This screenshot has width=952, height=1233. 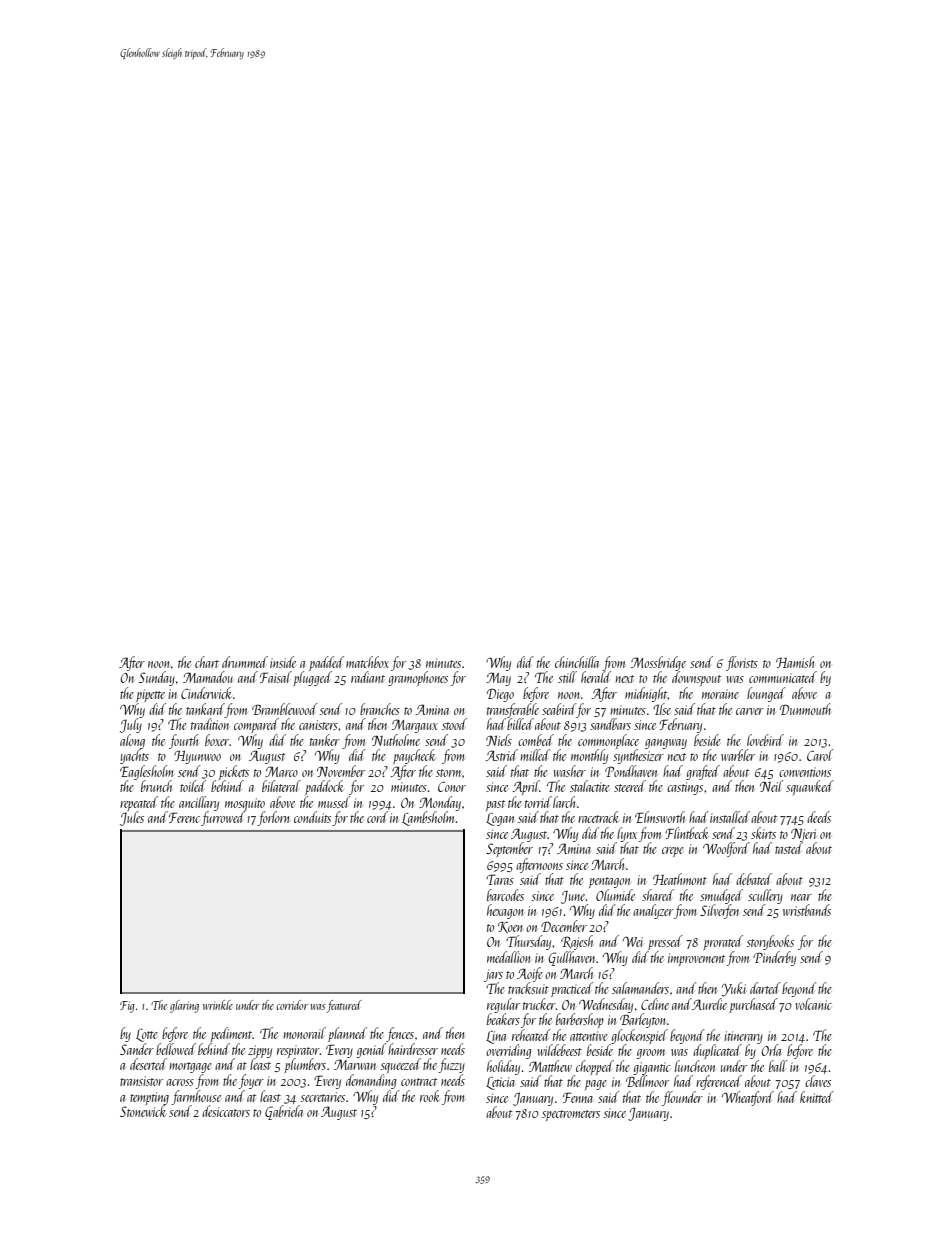 What do you see at coordinates (738, 755) in the screenshot?
I see `warbler` at bounding box center [738, 755].
